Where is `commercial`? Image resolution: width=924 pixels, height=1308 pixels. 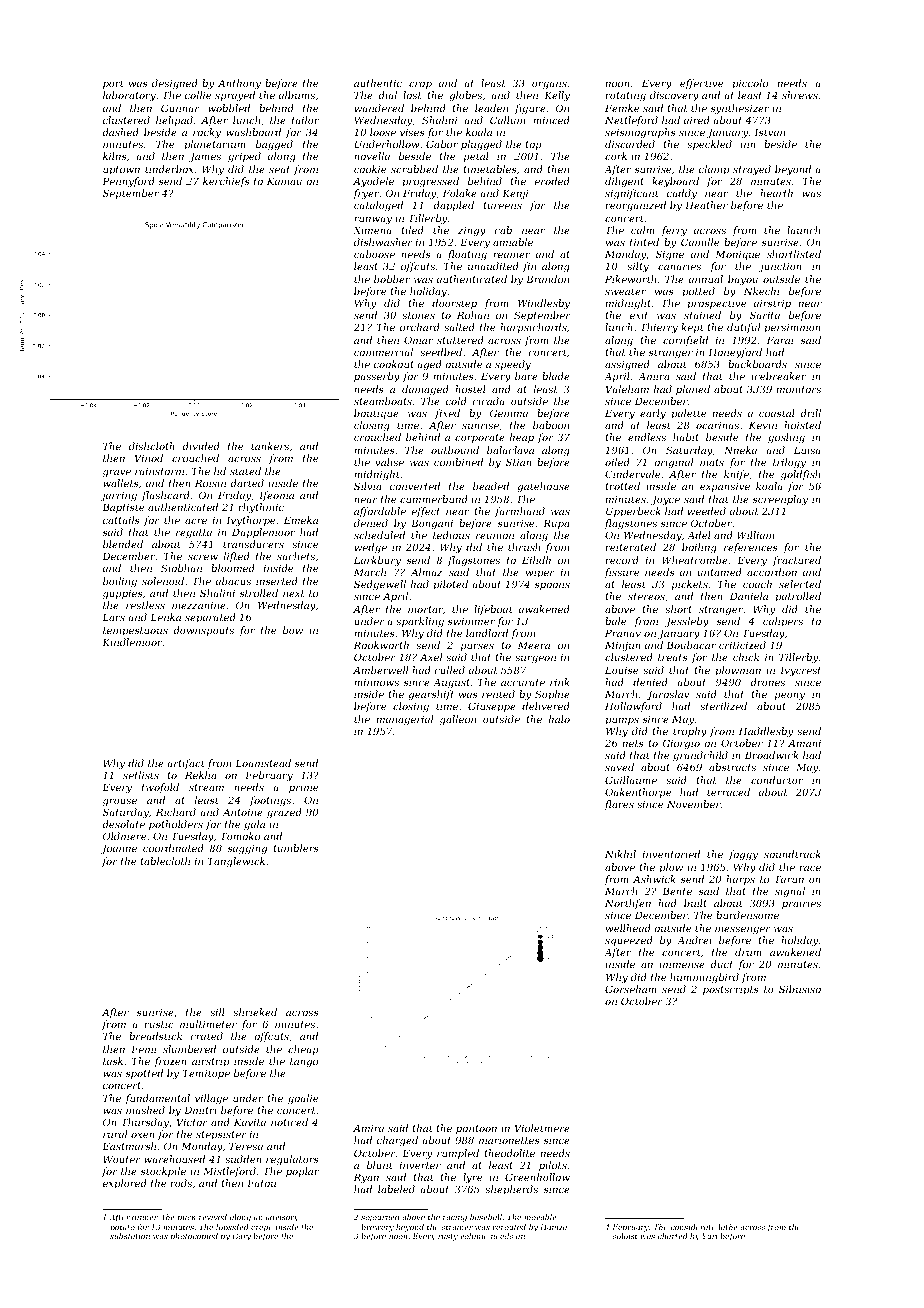
commercial is located at coordinates (383, 352).
